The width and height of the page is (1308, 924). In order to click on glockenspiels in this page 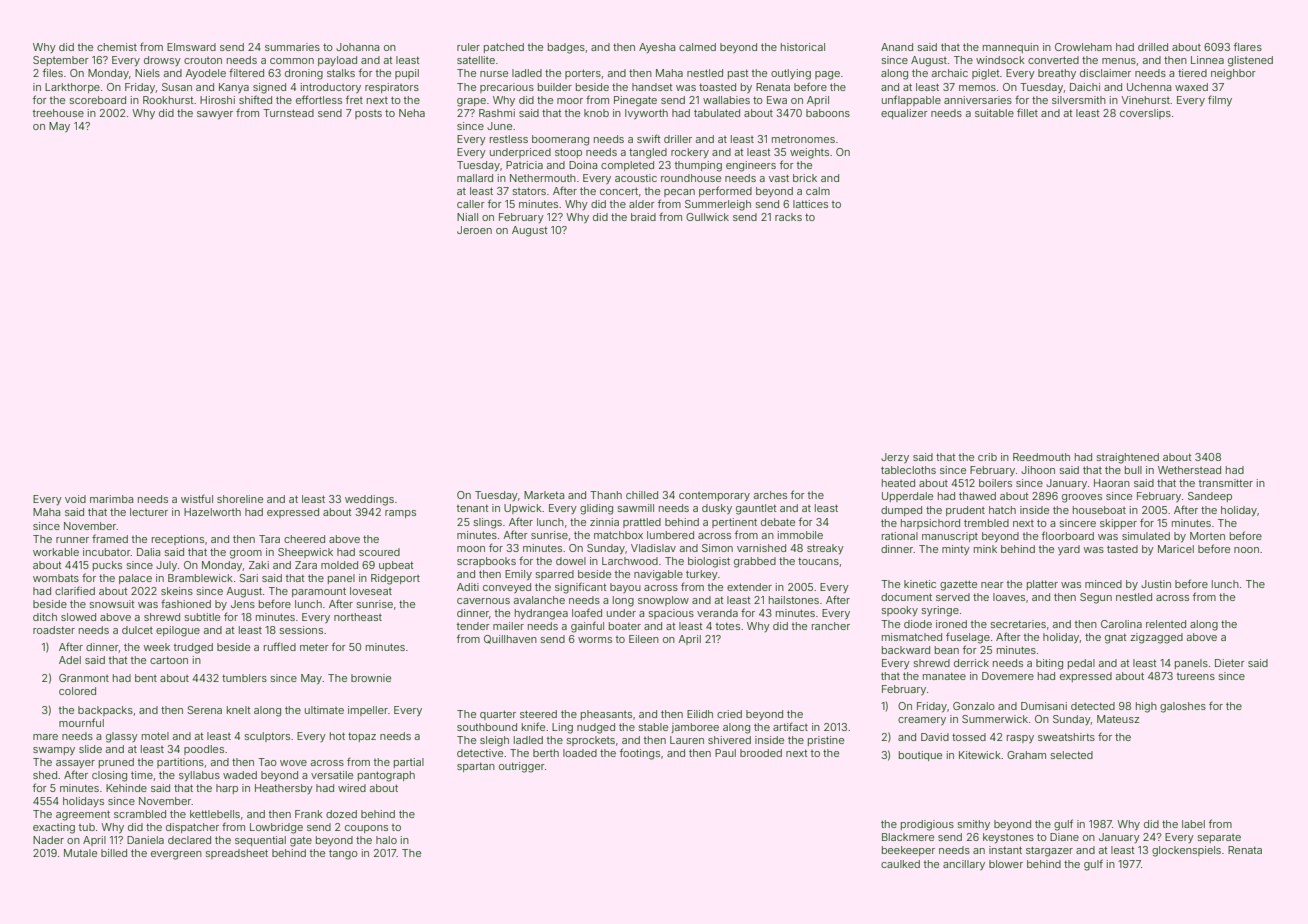, I will do `click(1186, 851)`.
